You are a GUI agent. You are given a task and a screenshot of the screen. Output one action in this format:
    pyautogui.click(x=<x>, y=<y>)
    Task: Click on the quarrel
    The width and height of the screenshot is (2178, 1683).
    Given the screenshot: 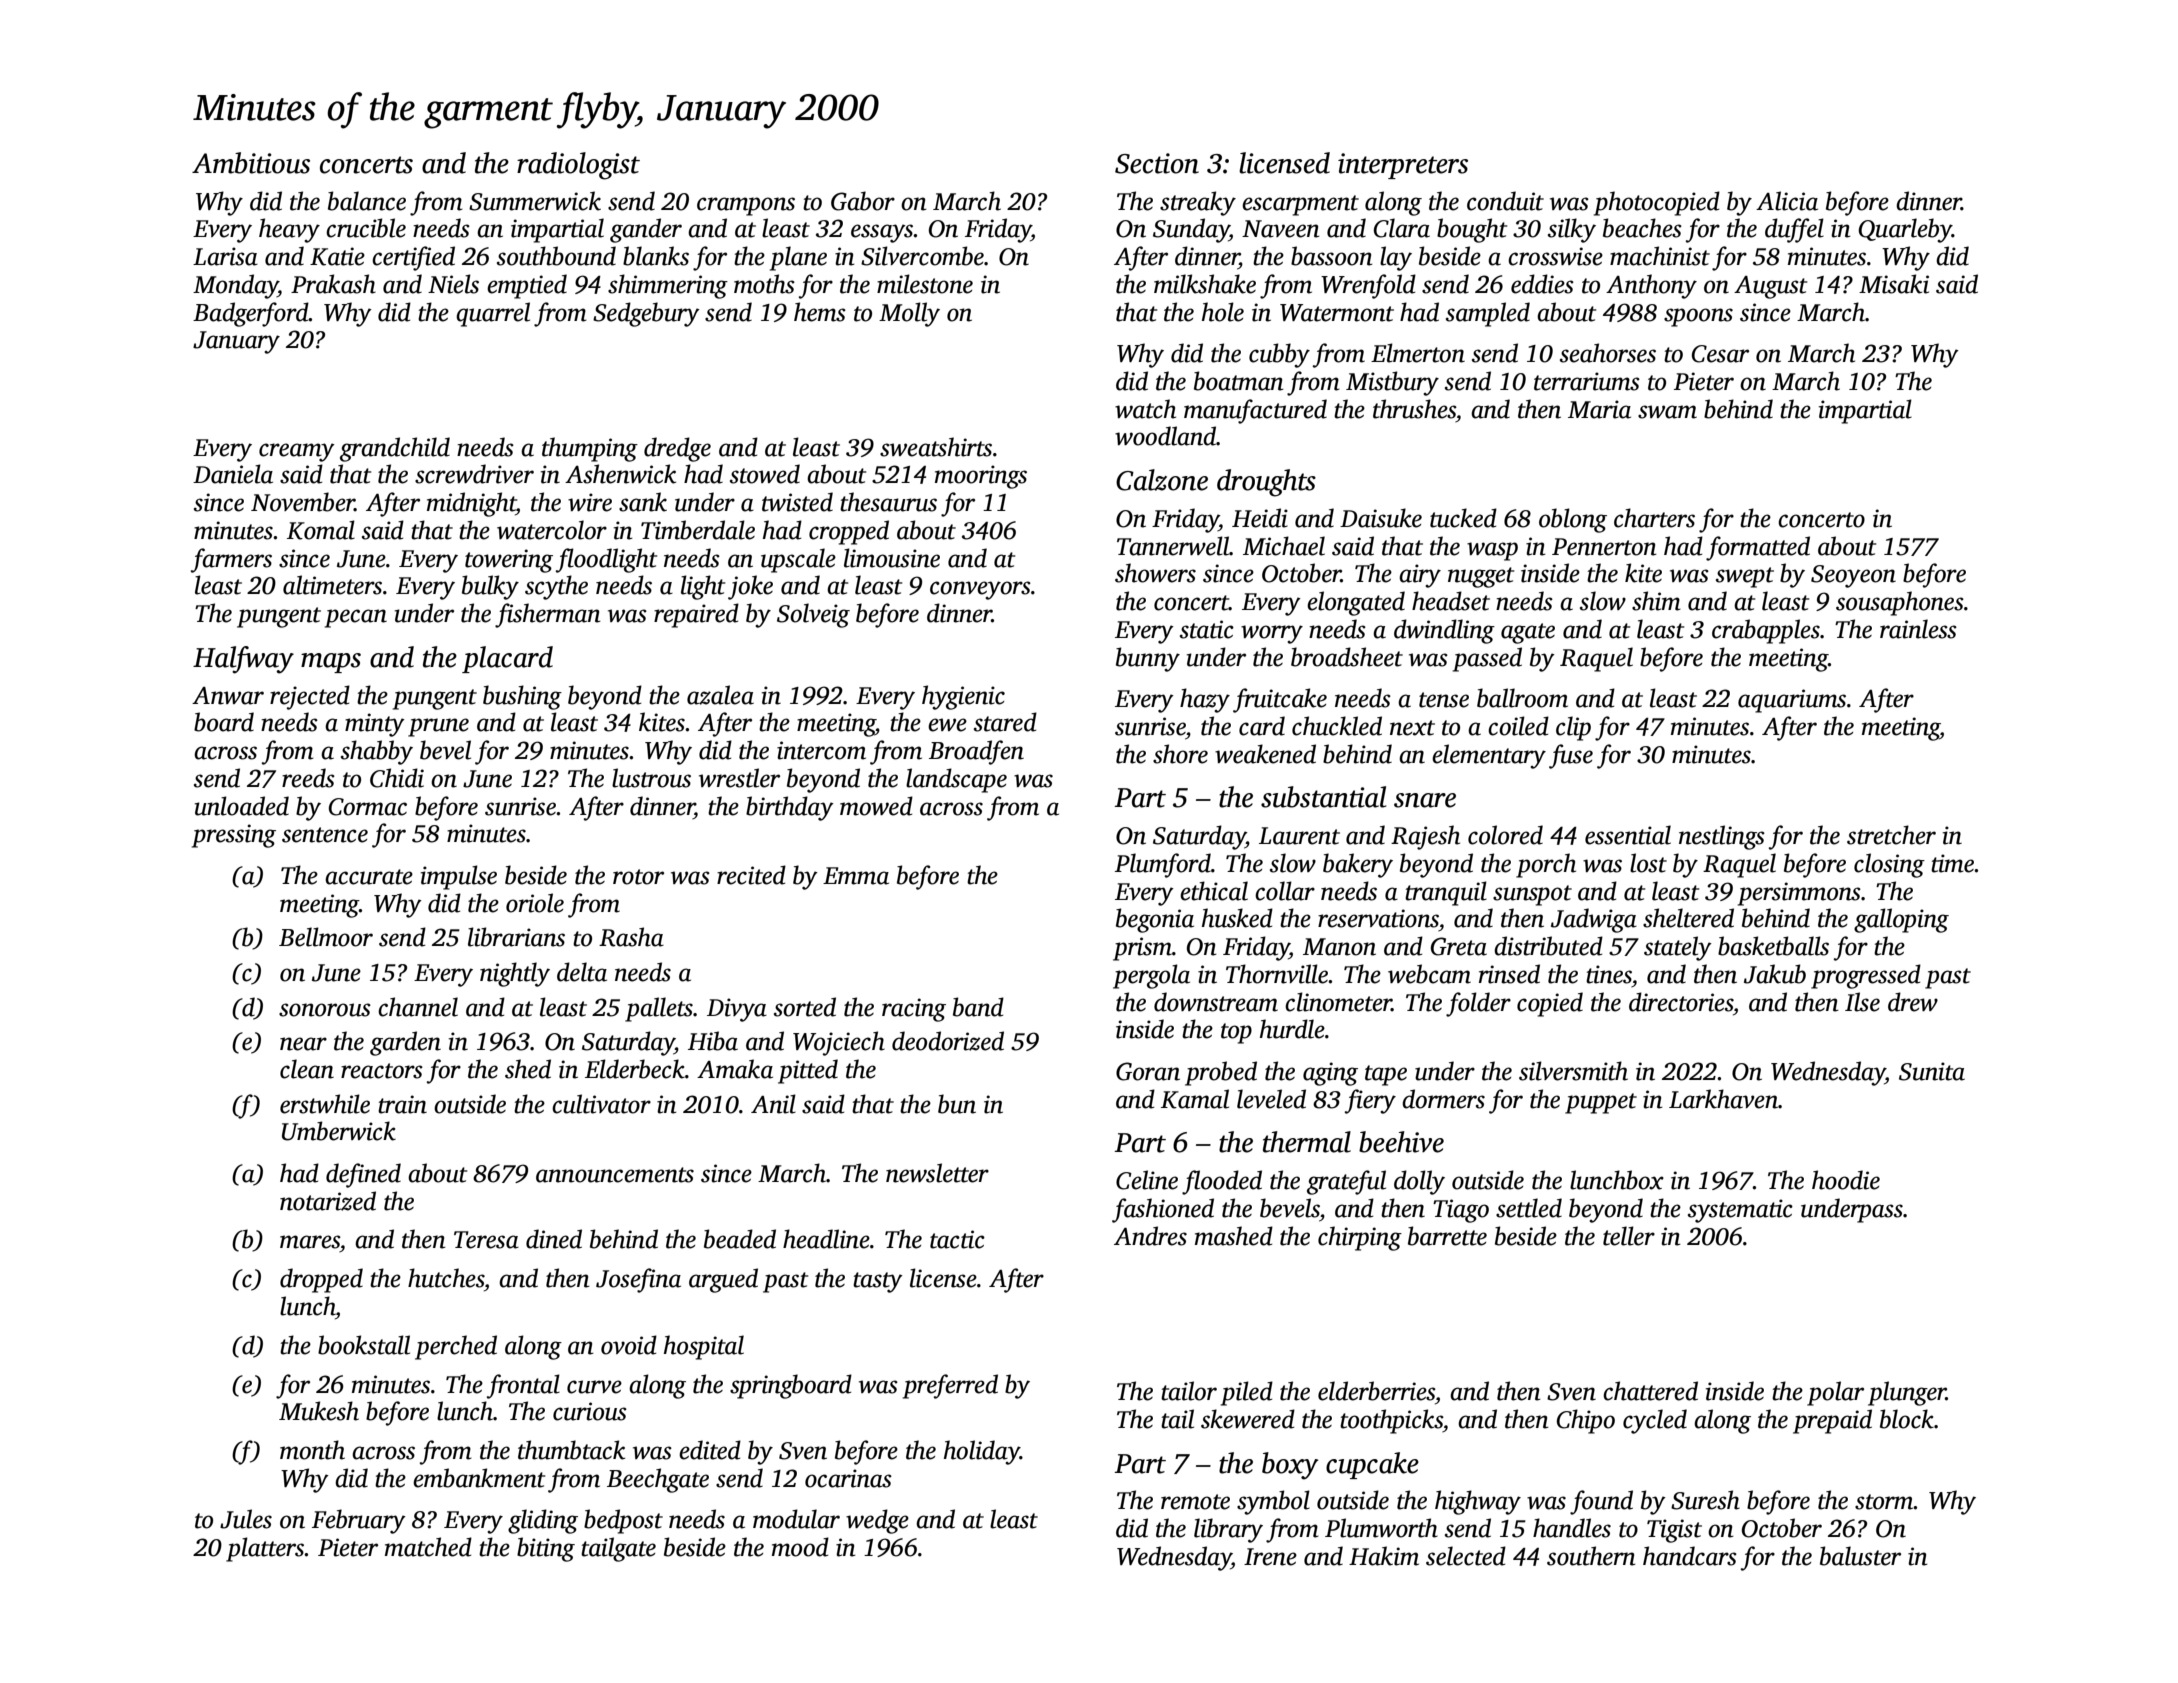 What is the action you would take?
    pyautogui.click(x=493, y=314)
